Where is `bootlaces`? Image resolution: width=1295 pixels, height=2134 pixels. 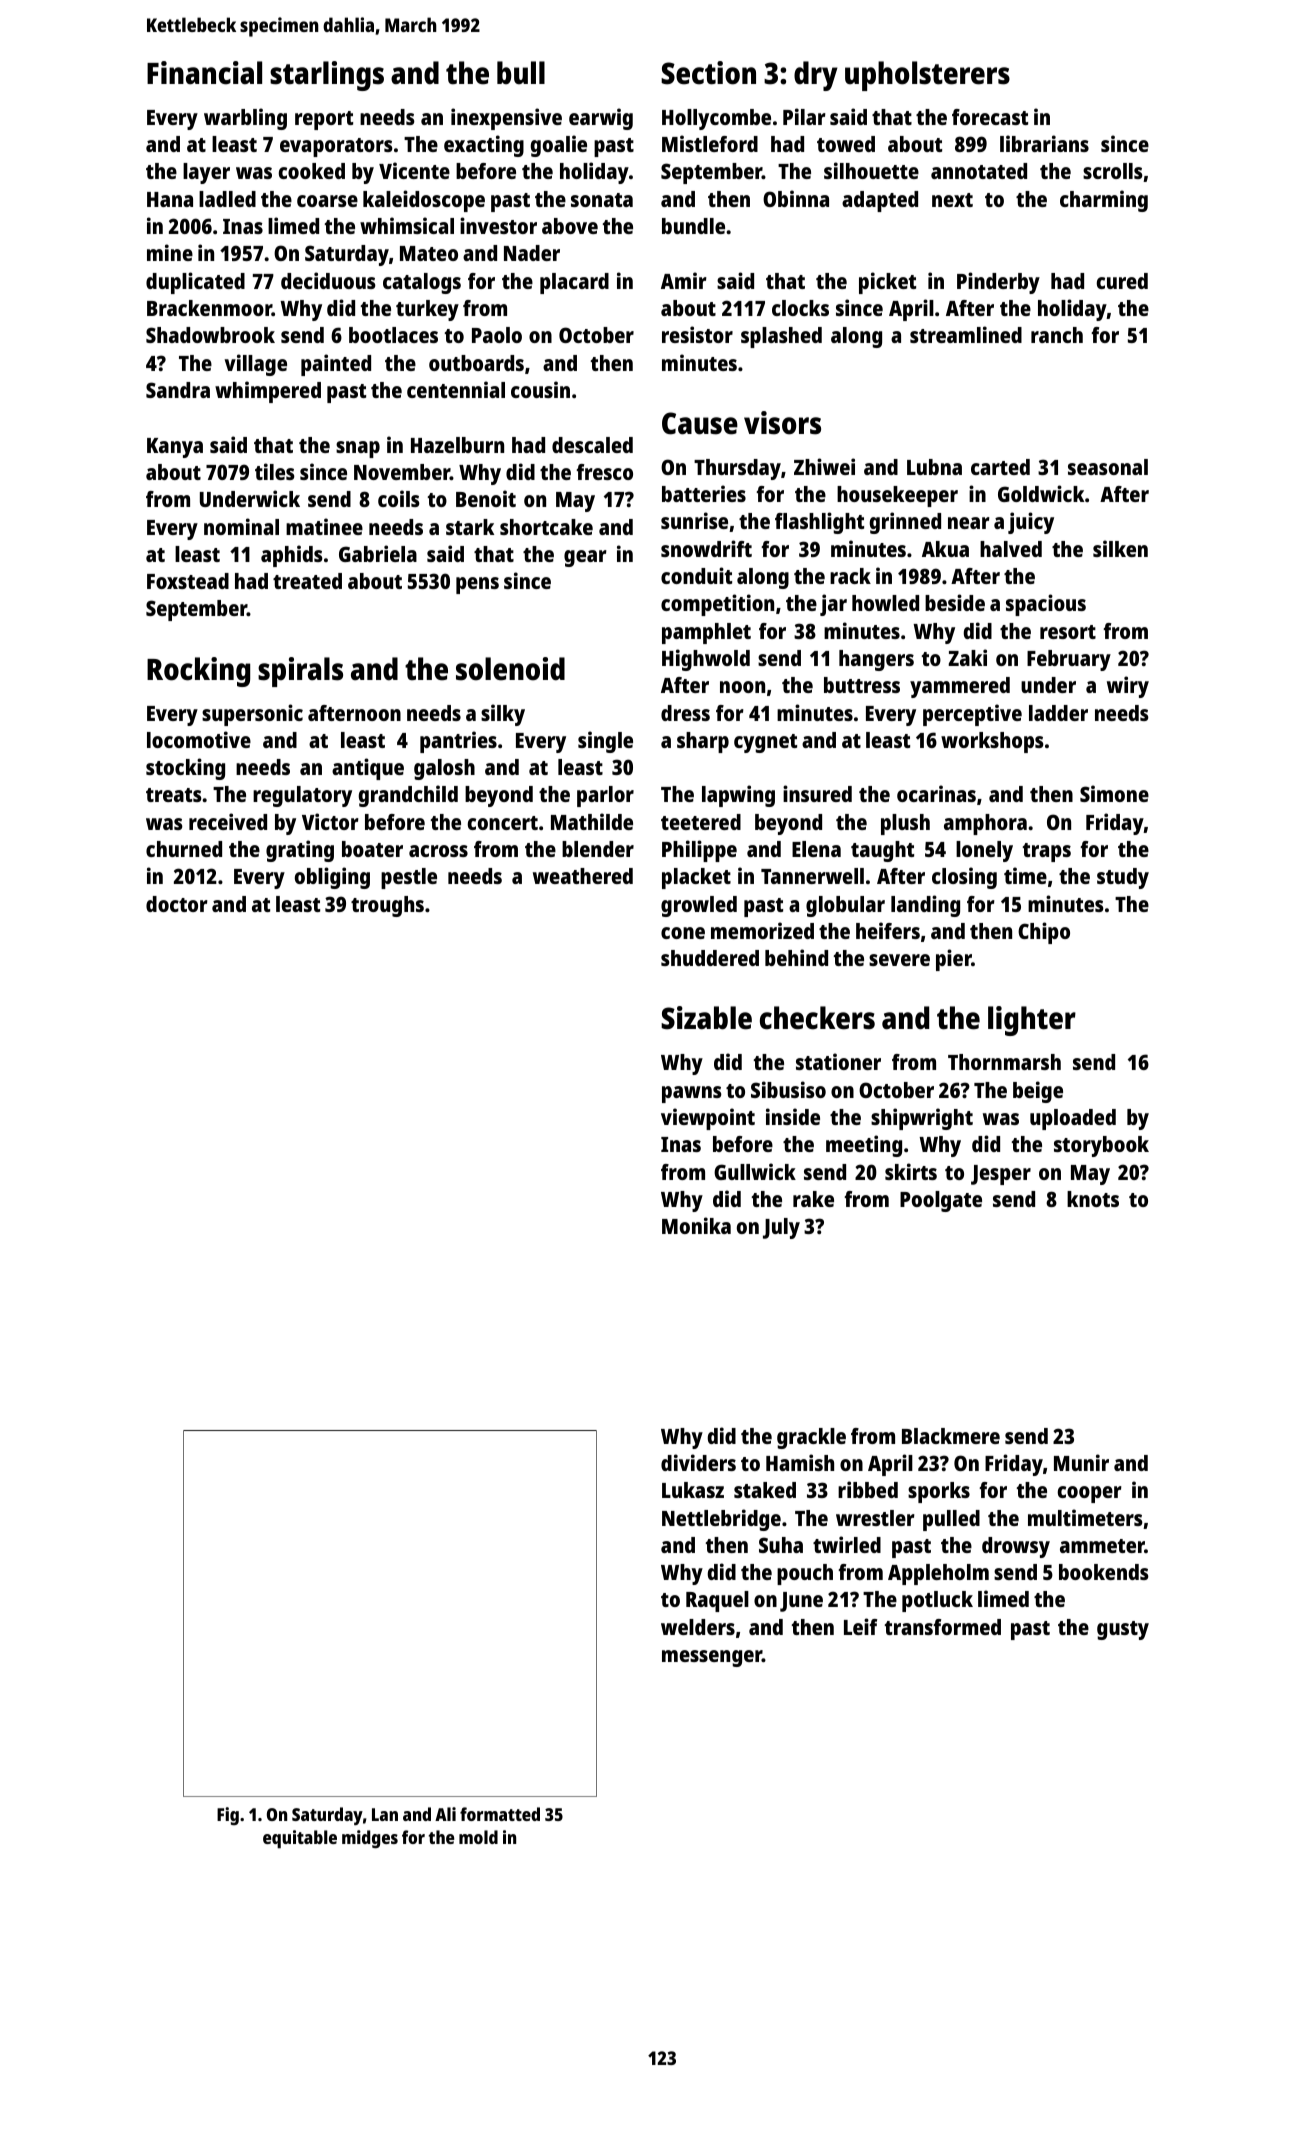 bootlaces is located at coordinates (393, 335).
